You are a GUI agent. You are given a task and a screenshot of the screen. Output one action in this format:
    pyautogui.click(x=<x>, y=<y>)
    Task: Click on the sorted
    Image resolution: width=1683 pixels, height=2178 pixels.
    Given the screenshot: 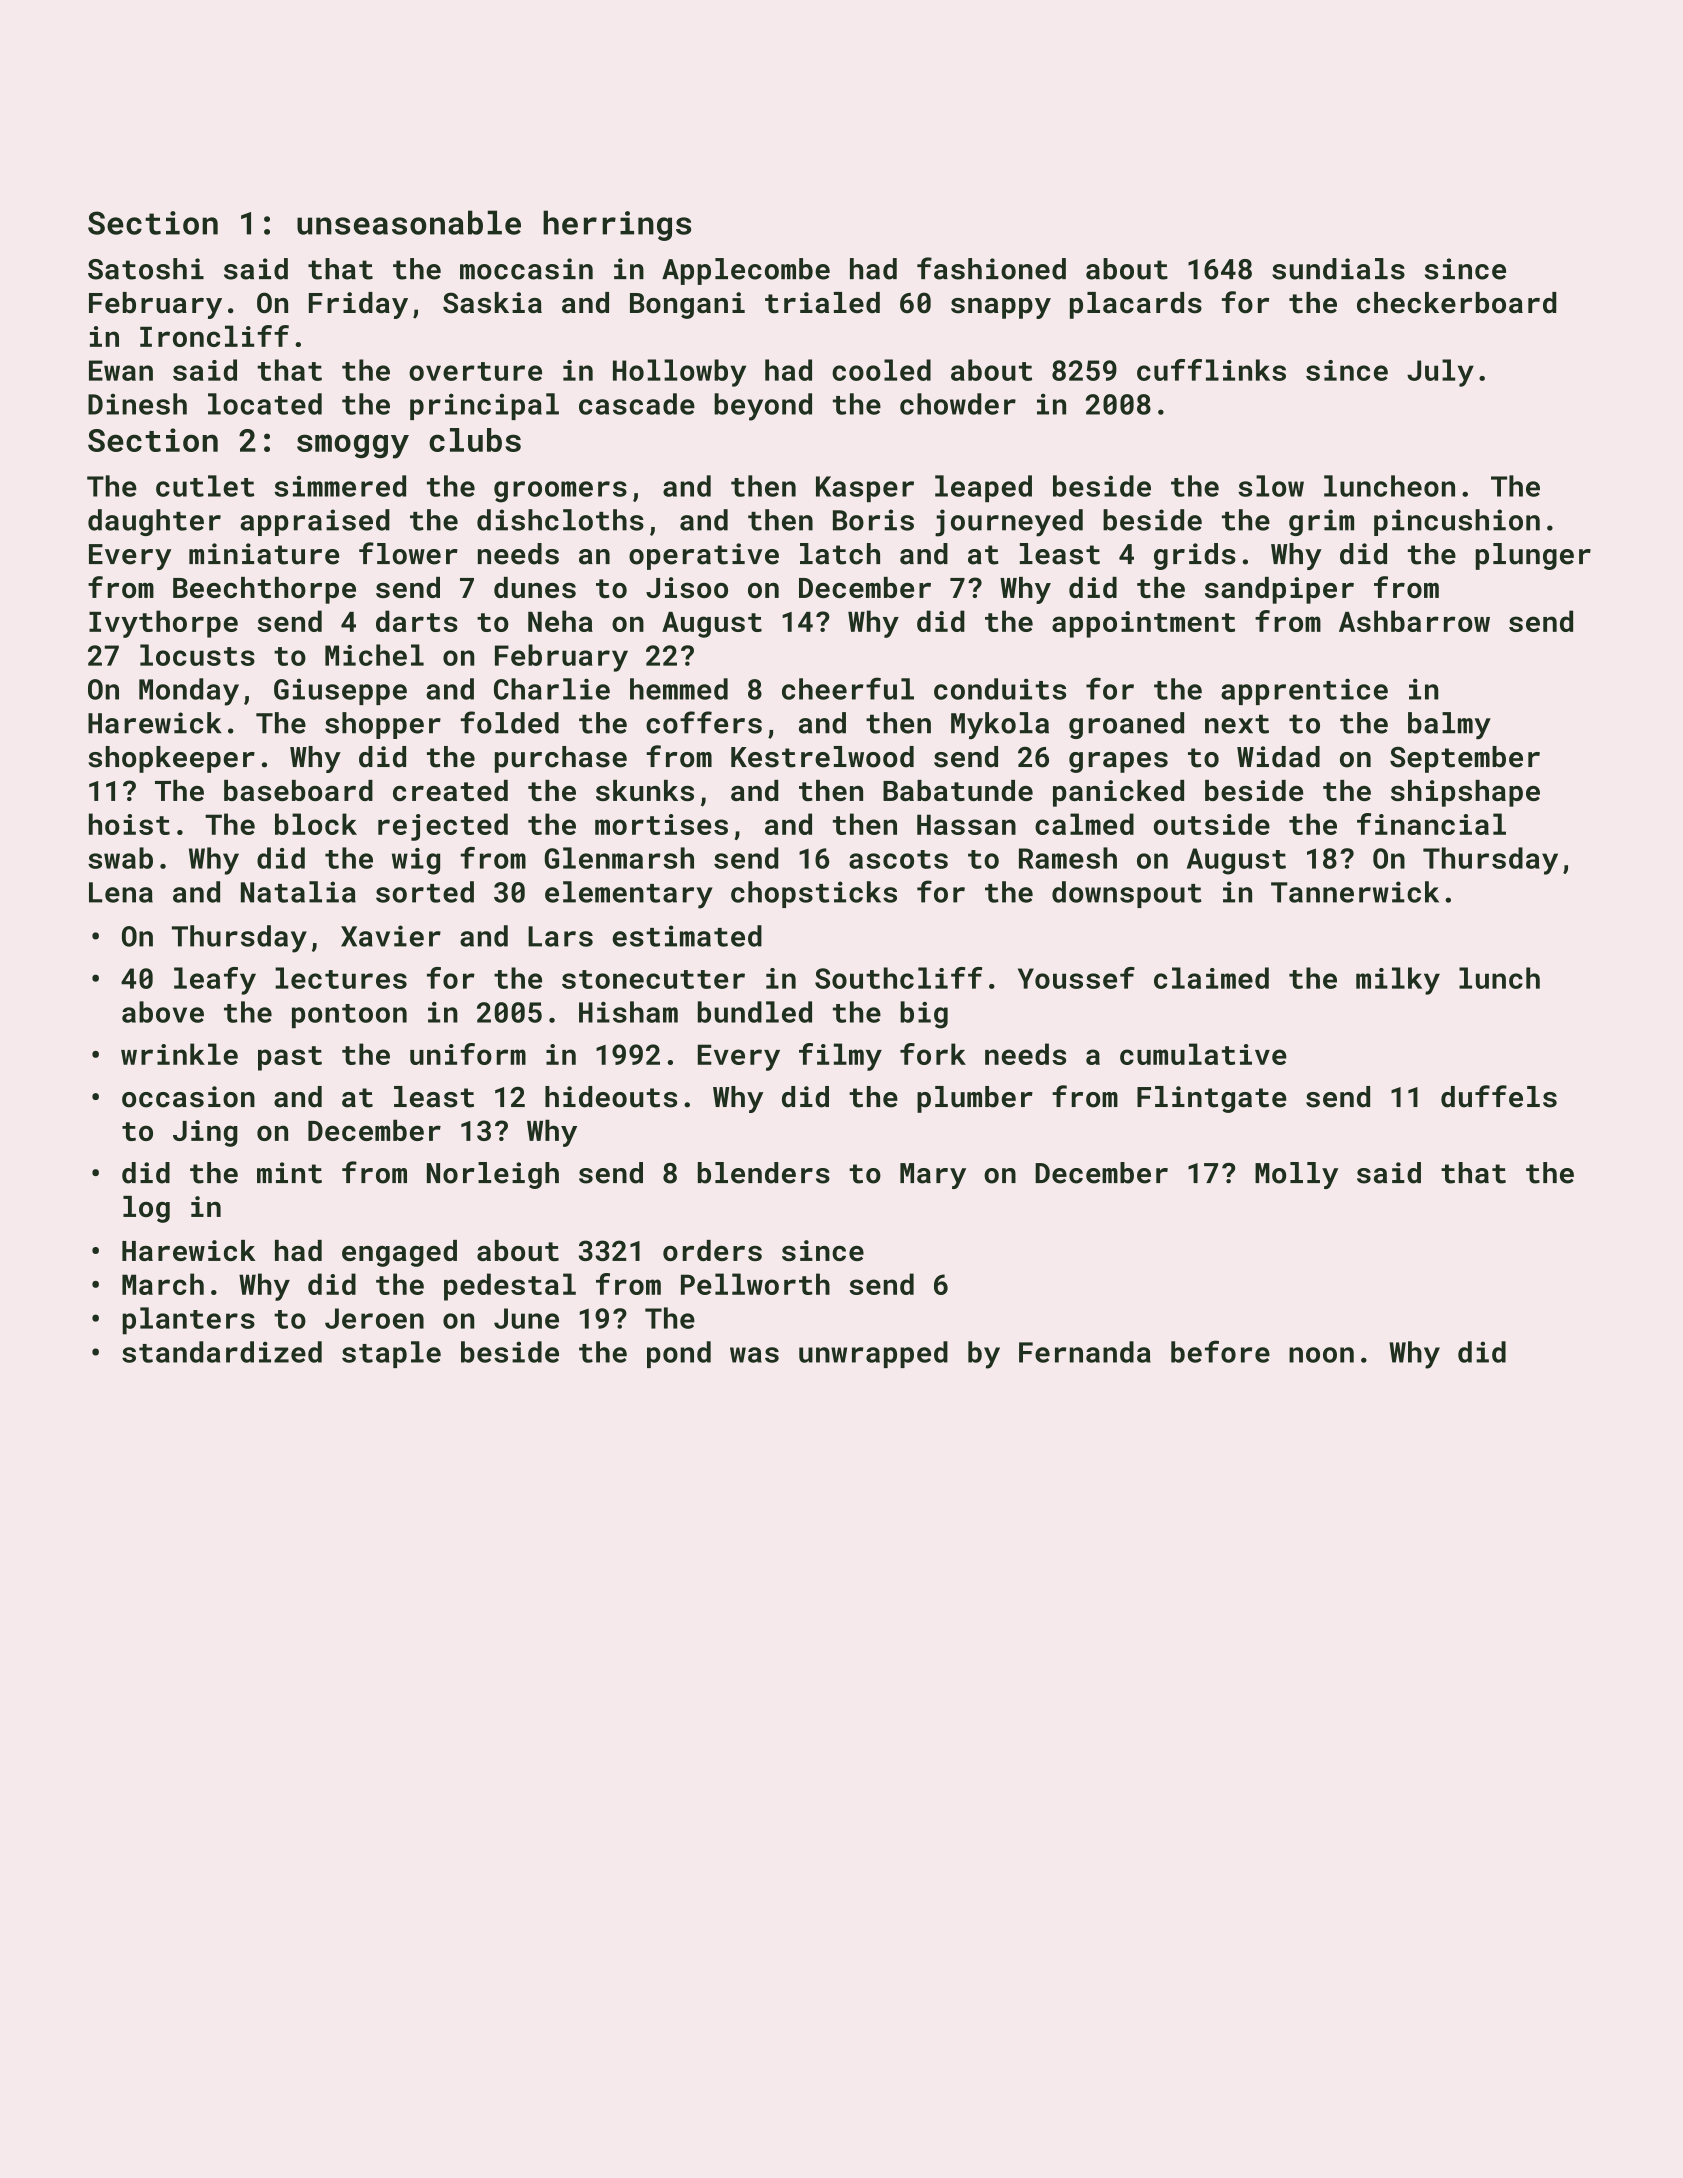 What is the action you would take?
    pyautogui.click(x=425, y=892)
